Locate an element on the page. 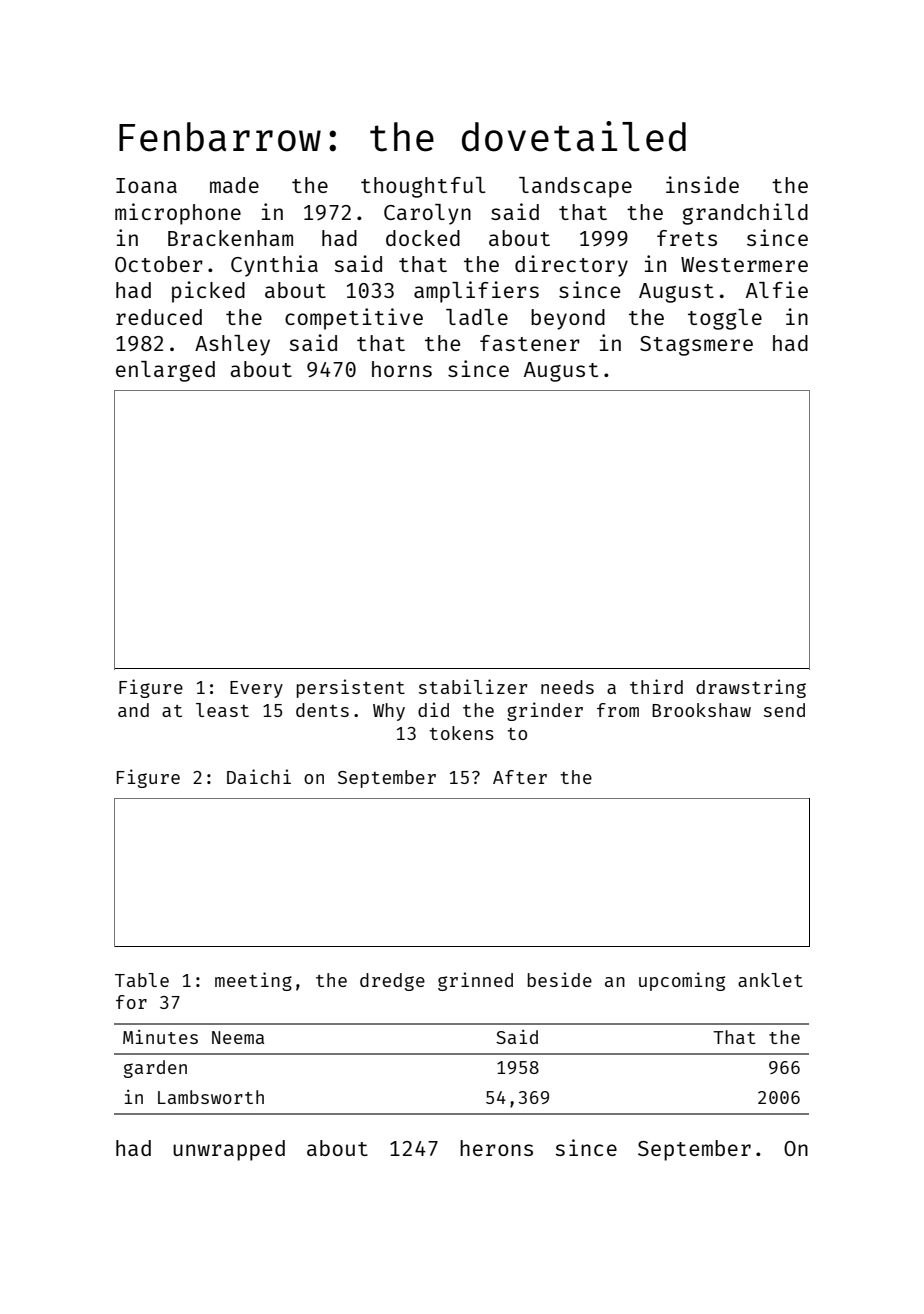 The image size is (924, 1314). Brookshaw is located at coordinates (701, 710).
